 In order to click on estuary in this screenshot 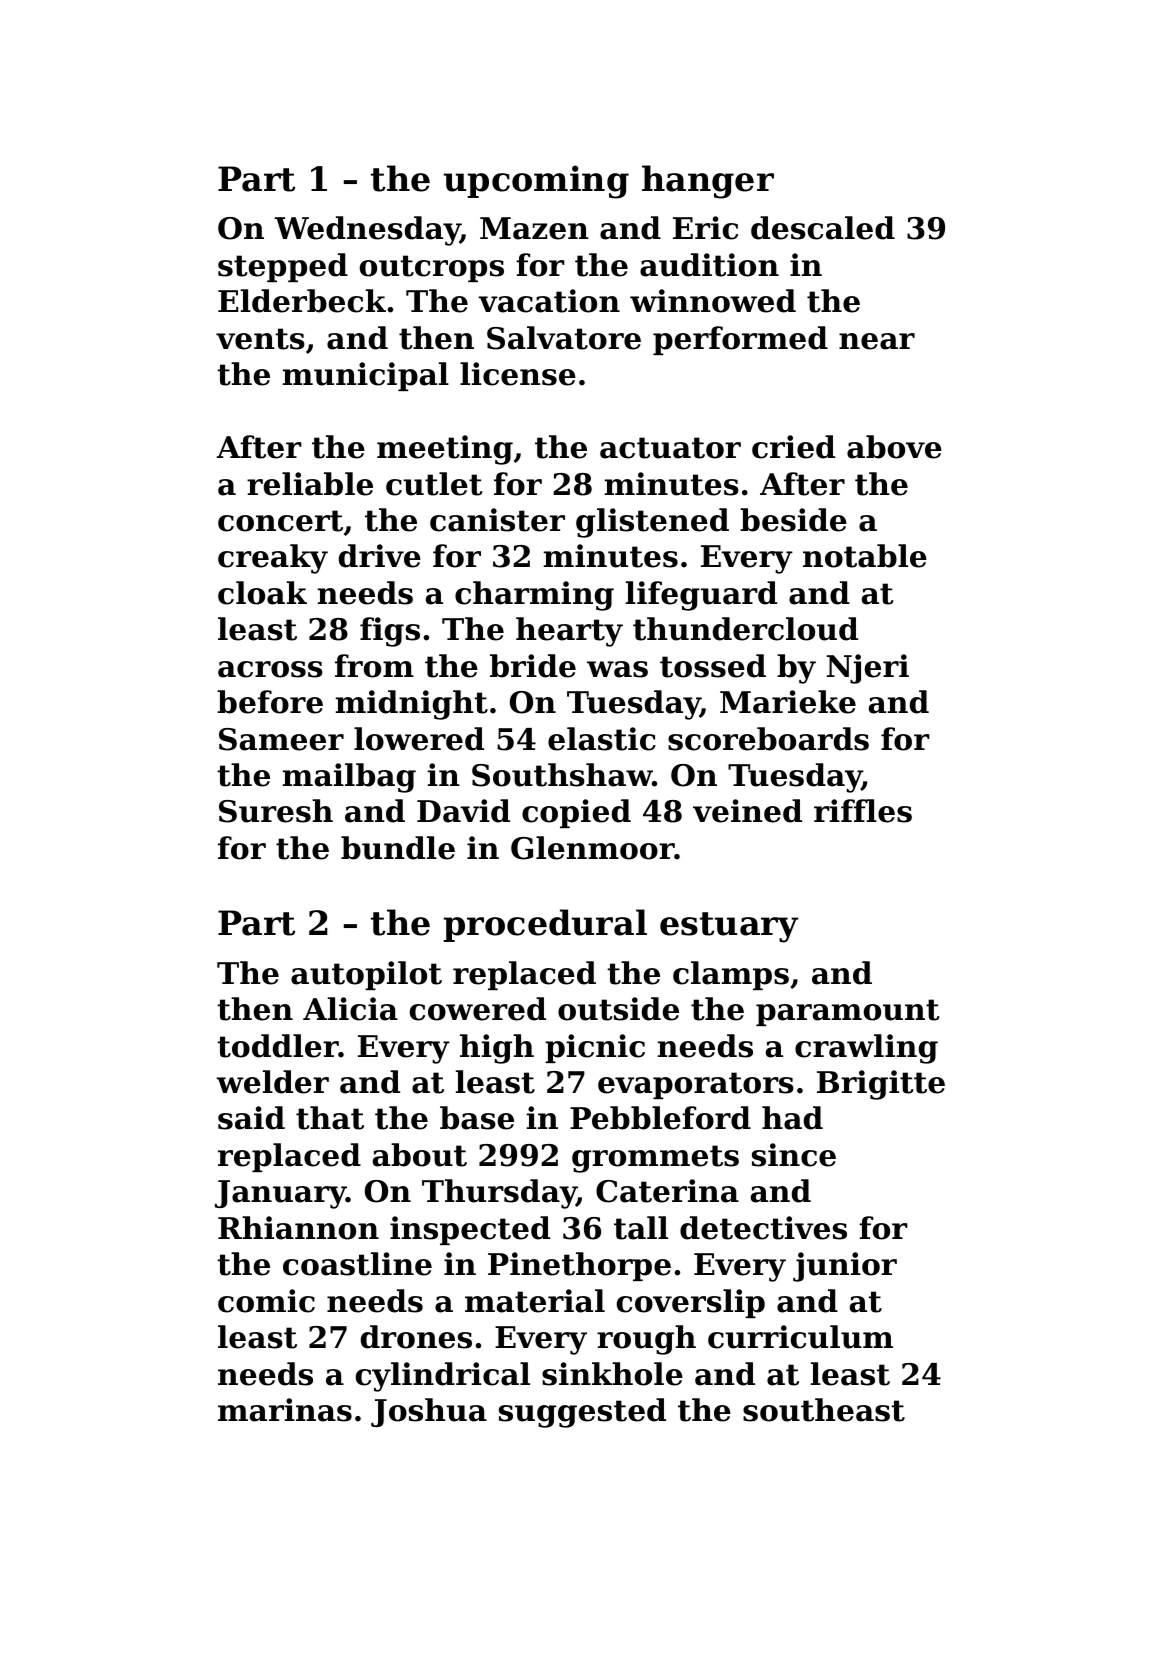, I will do `click(729, 927)`.
